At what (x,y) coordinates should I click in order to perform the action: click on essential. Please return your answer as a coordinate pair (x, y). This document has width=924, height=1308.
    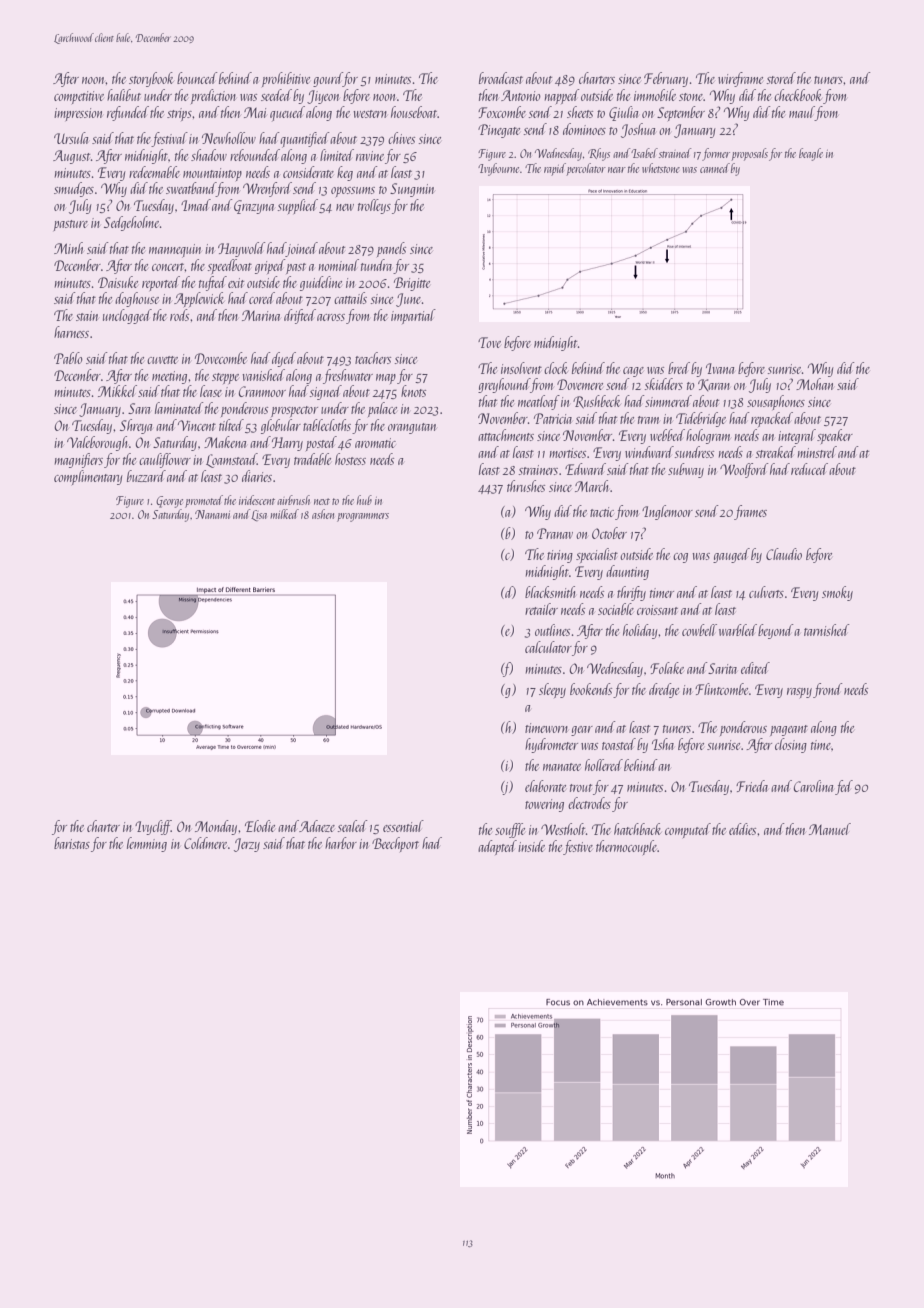
    Looking at the image, I should click on (403, 826).
